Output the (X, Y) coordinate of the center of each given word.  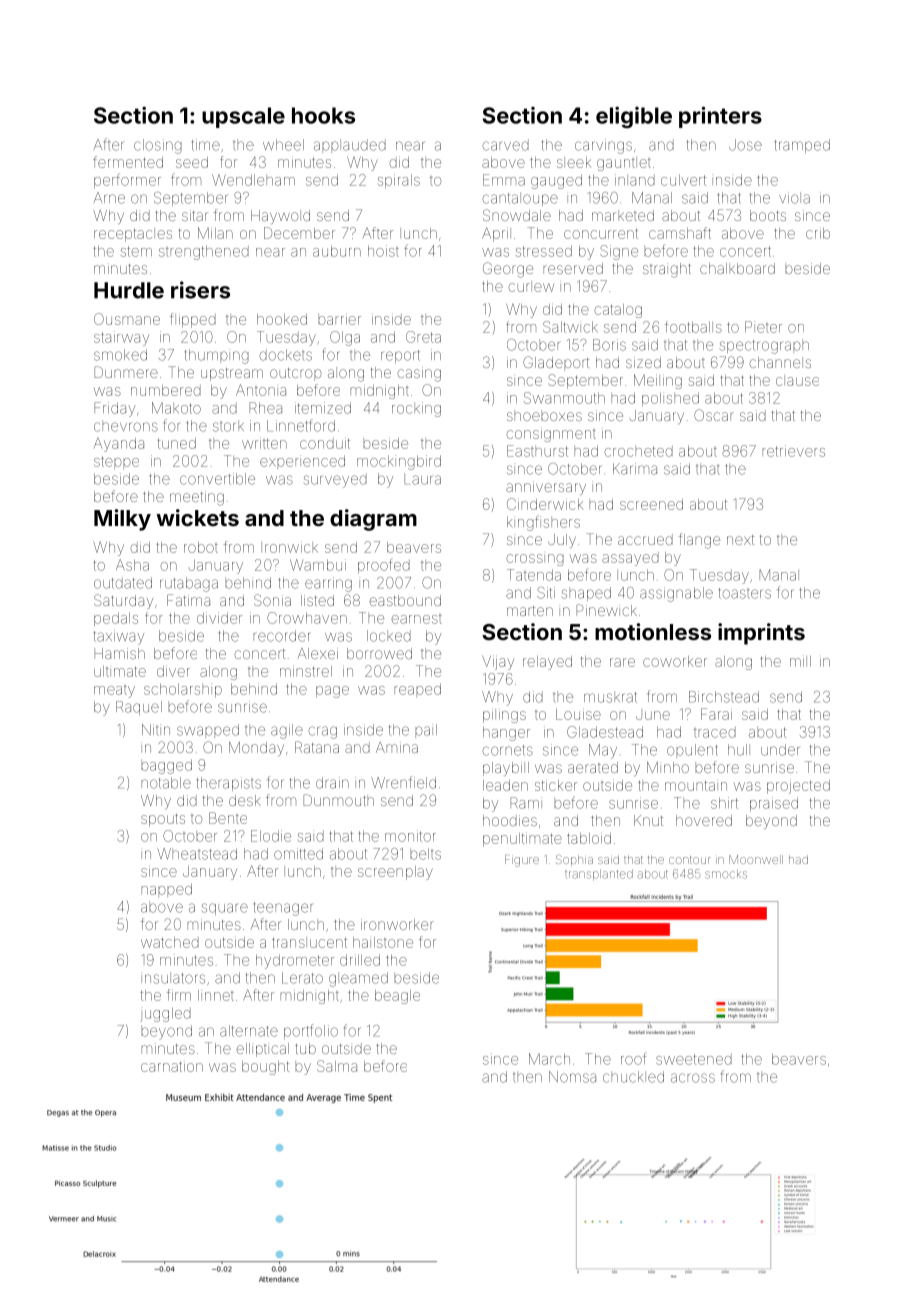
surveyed (335, 480)
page (332, 692)
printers (720, 117)
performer (127, 180)
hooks (323, 115)
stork (228, 426)
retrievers (793, 451)
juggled (165, 1014)
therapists (229, 784)
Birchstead (724, 697)
